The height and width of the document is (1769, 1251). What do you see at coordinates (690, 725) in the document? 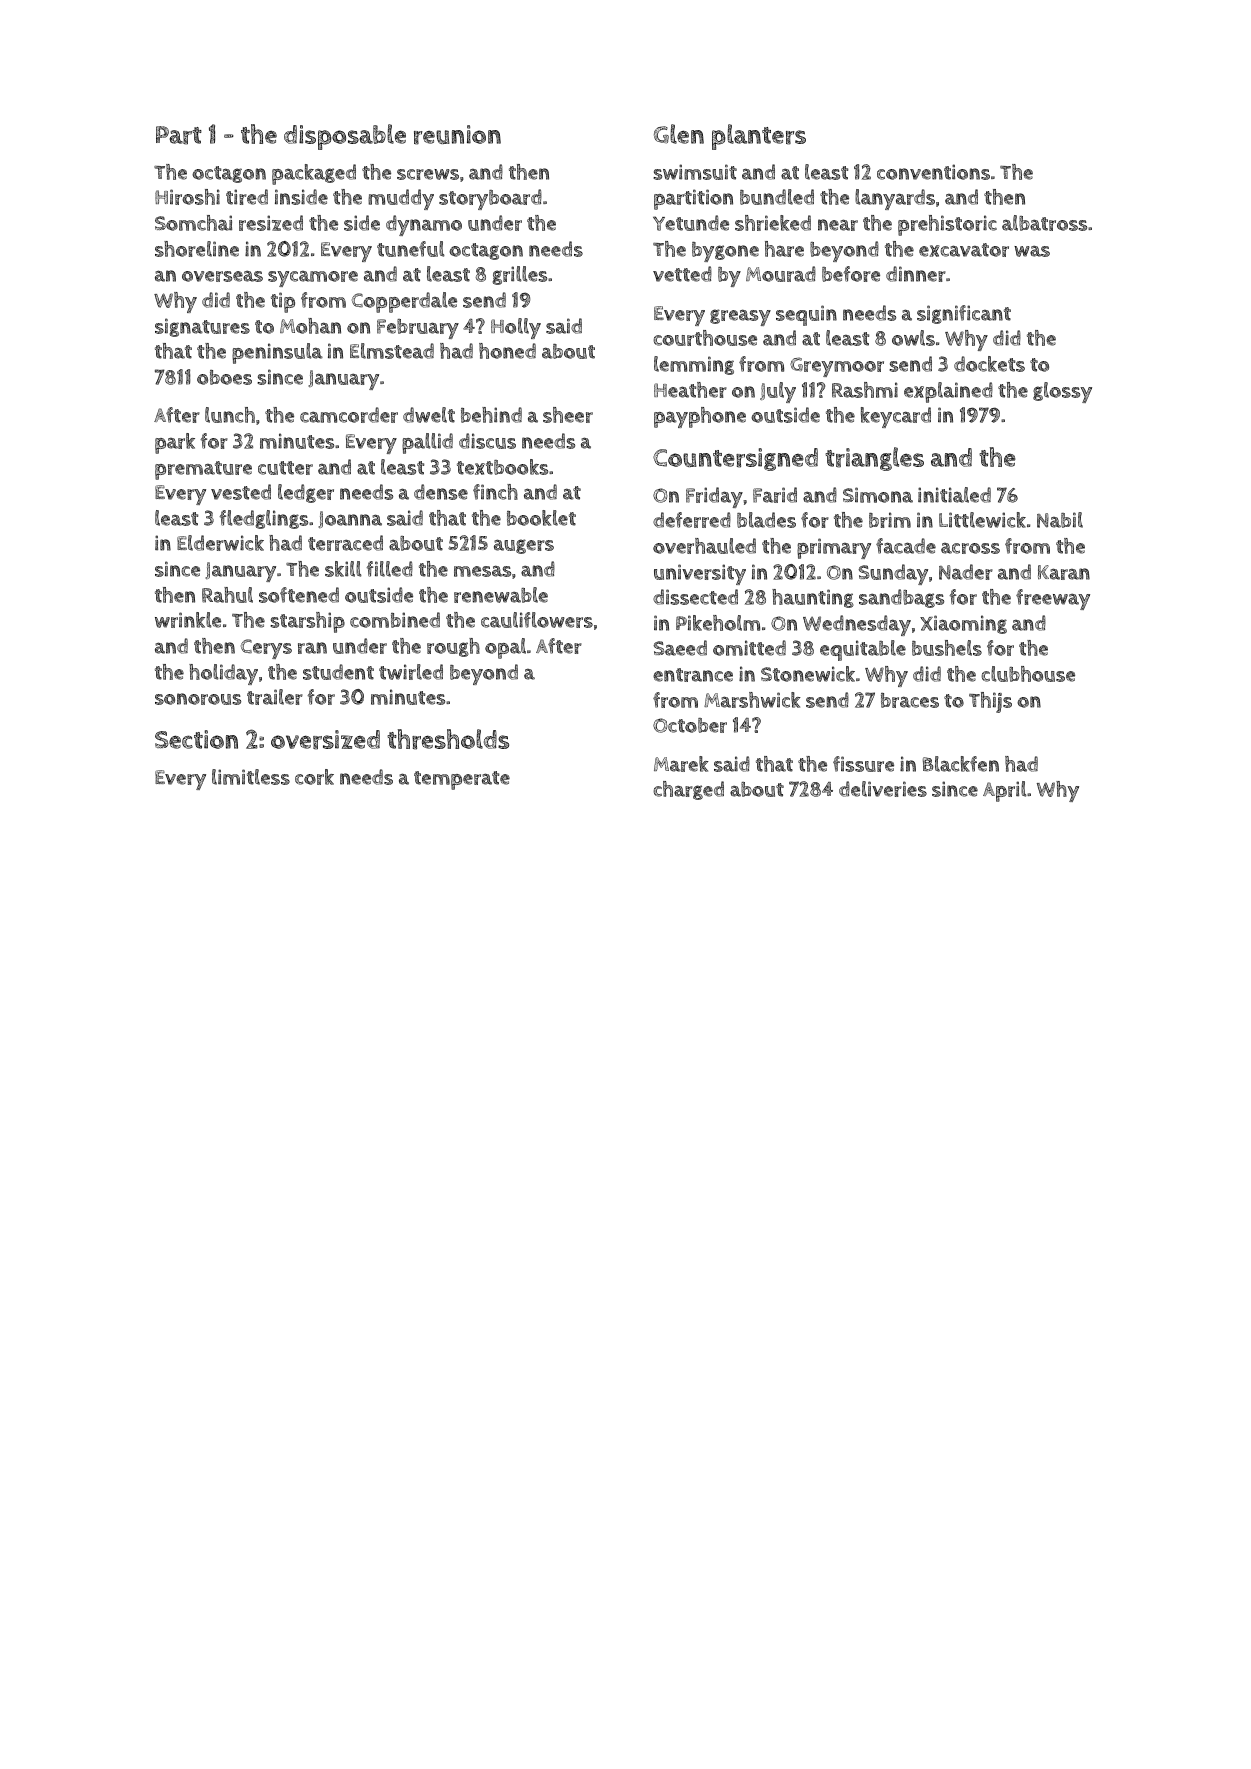
I see `October` at bounding box center [690, 725].
